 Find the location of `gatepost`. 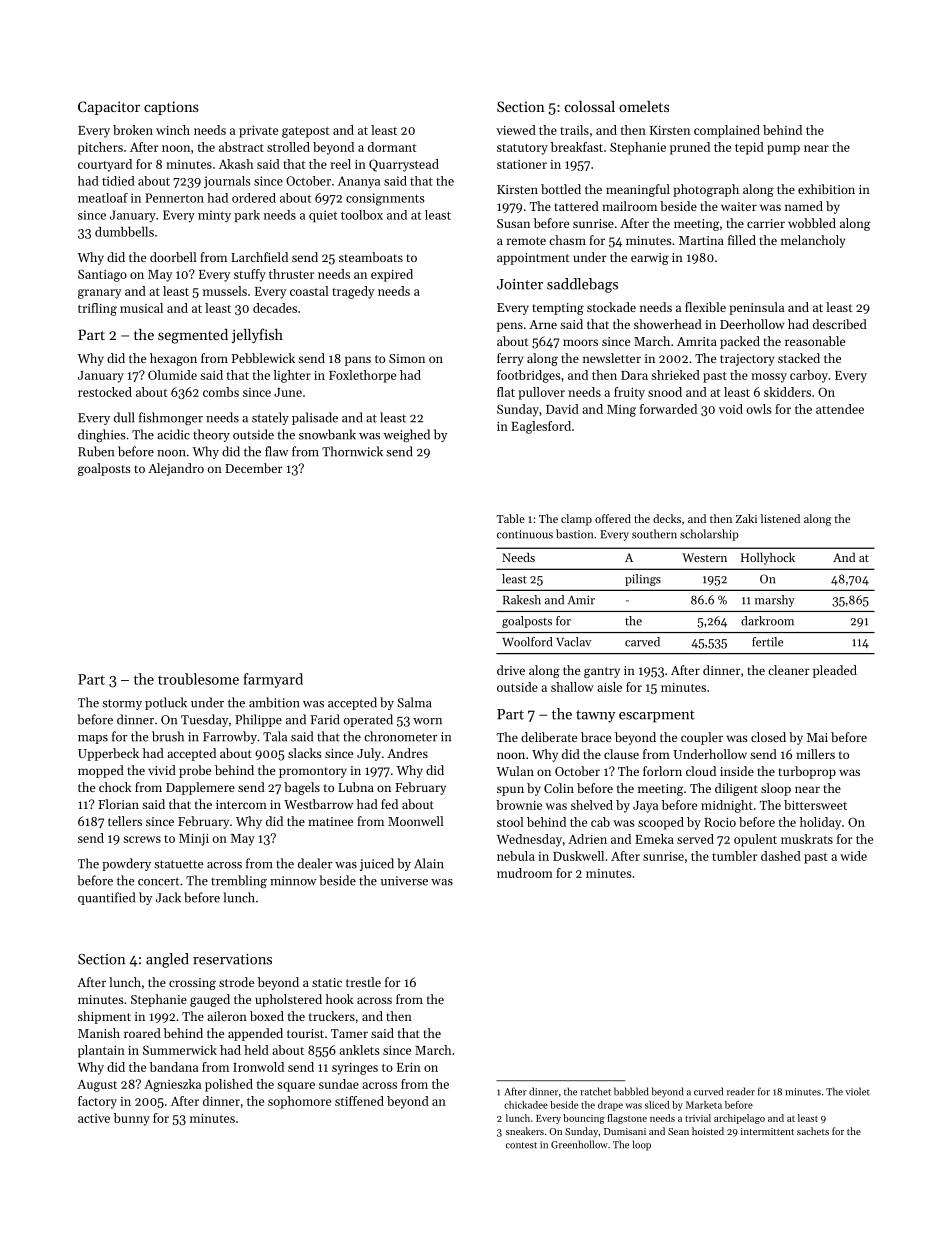

gatepost is located at coordinates (305, 132).
